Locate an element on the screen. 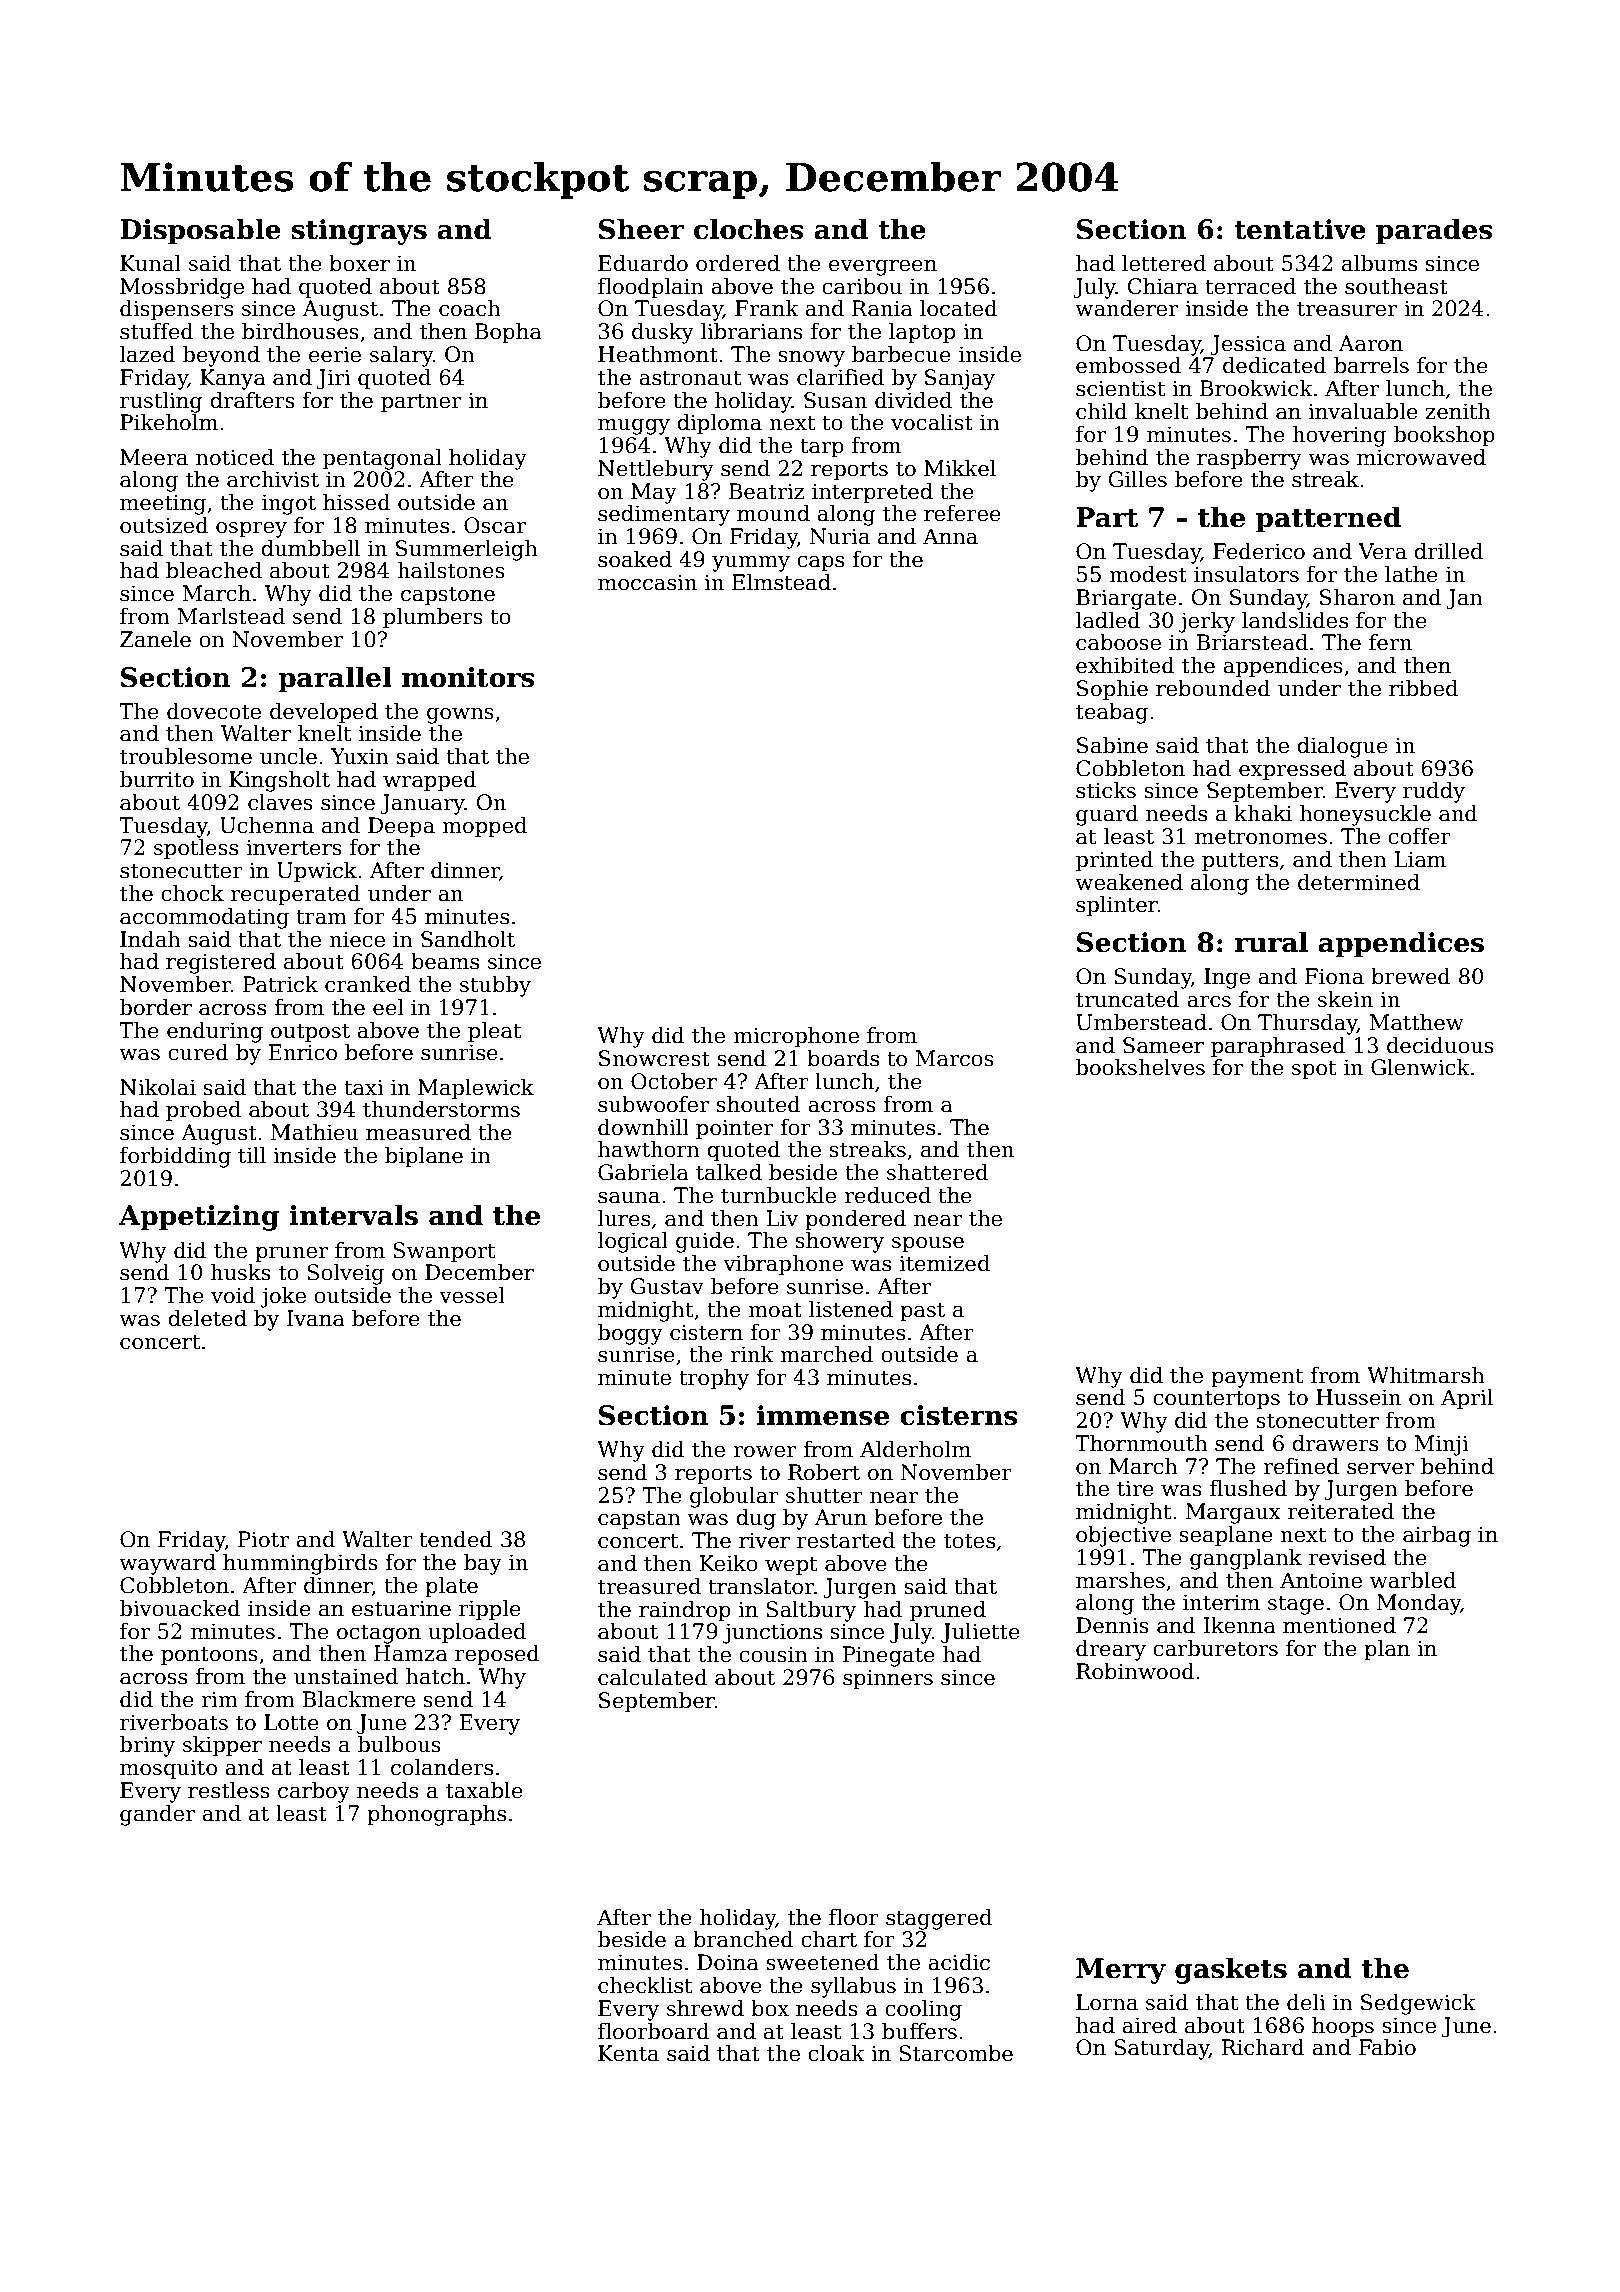 This screenshot has height=2292, width=1620. talked is located at coordinates (729, 1172).
